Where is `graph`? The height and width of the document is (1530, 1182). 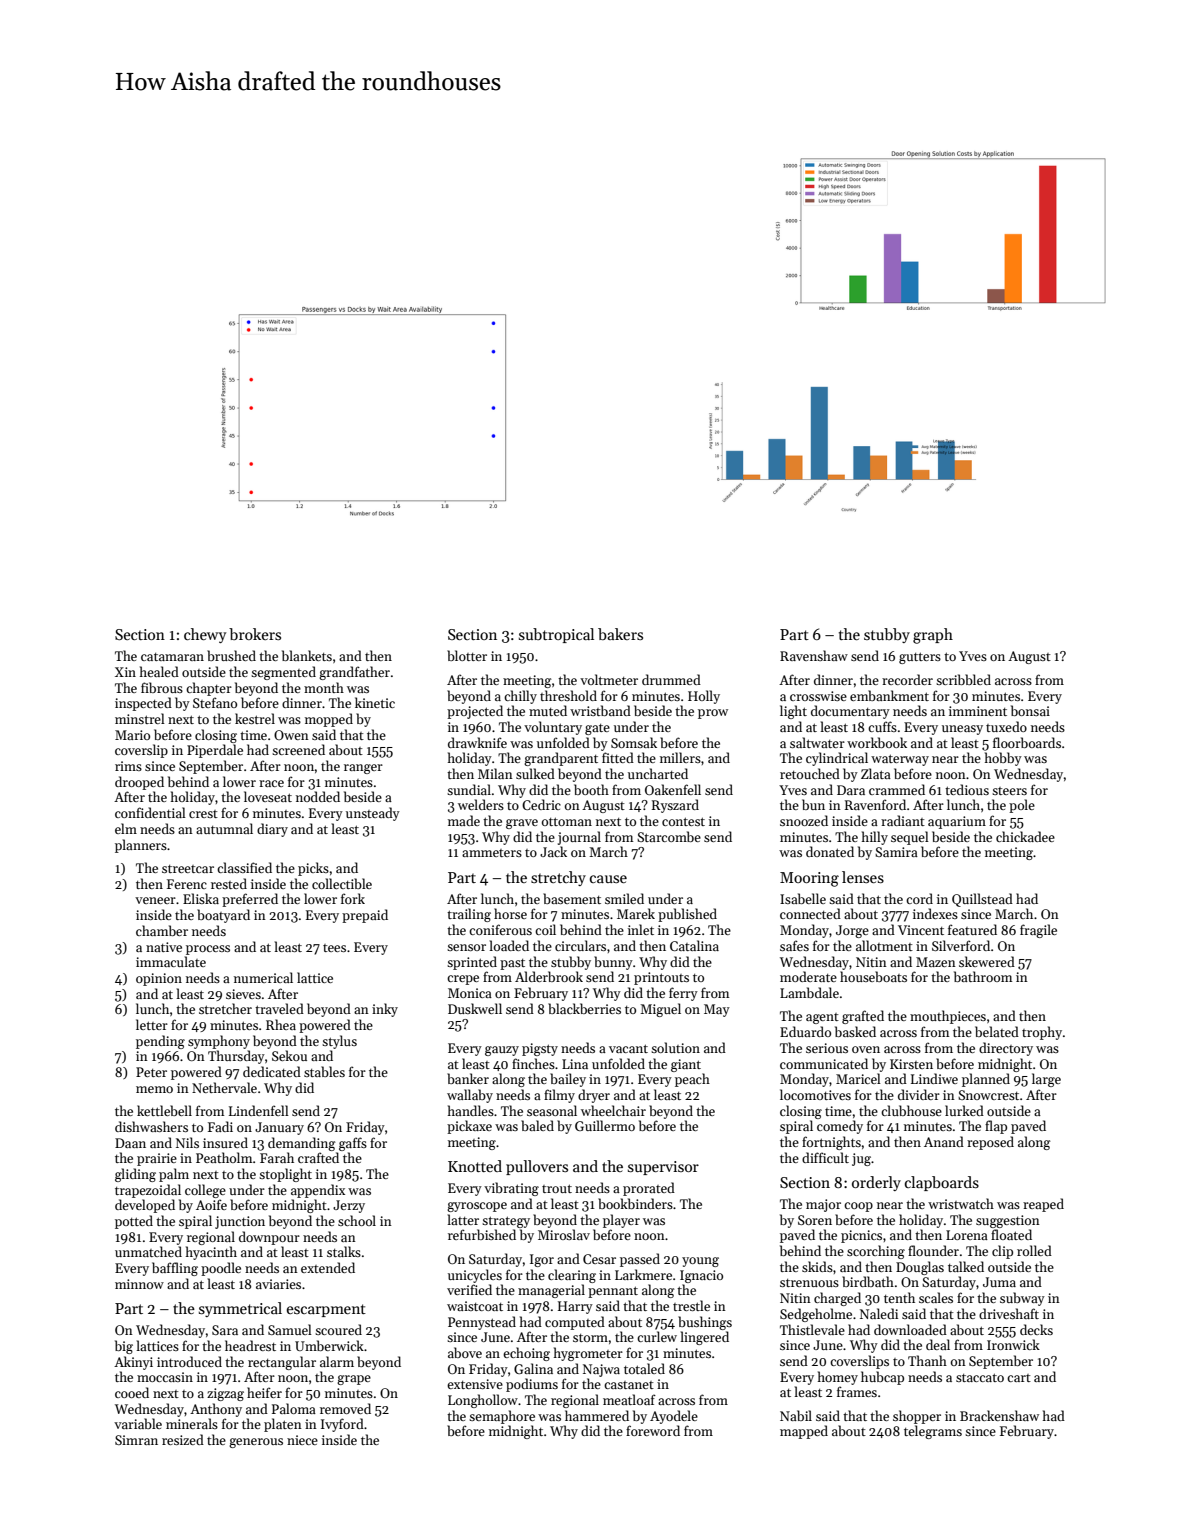
graph is located at coordinates (933, 636).
